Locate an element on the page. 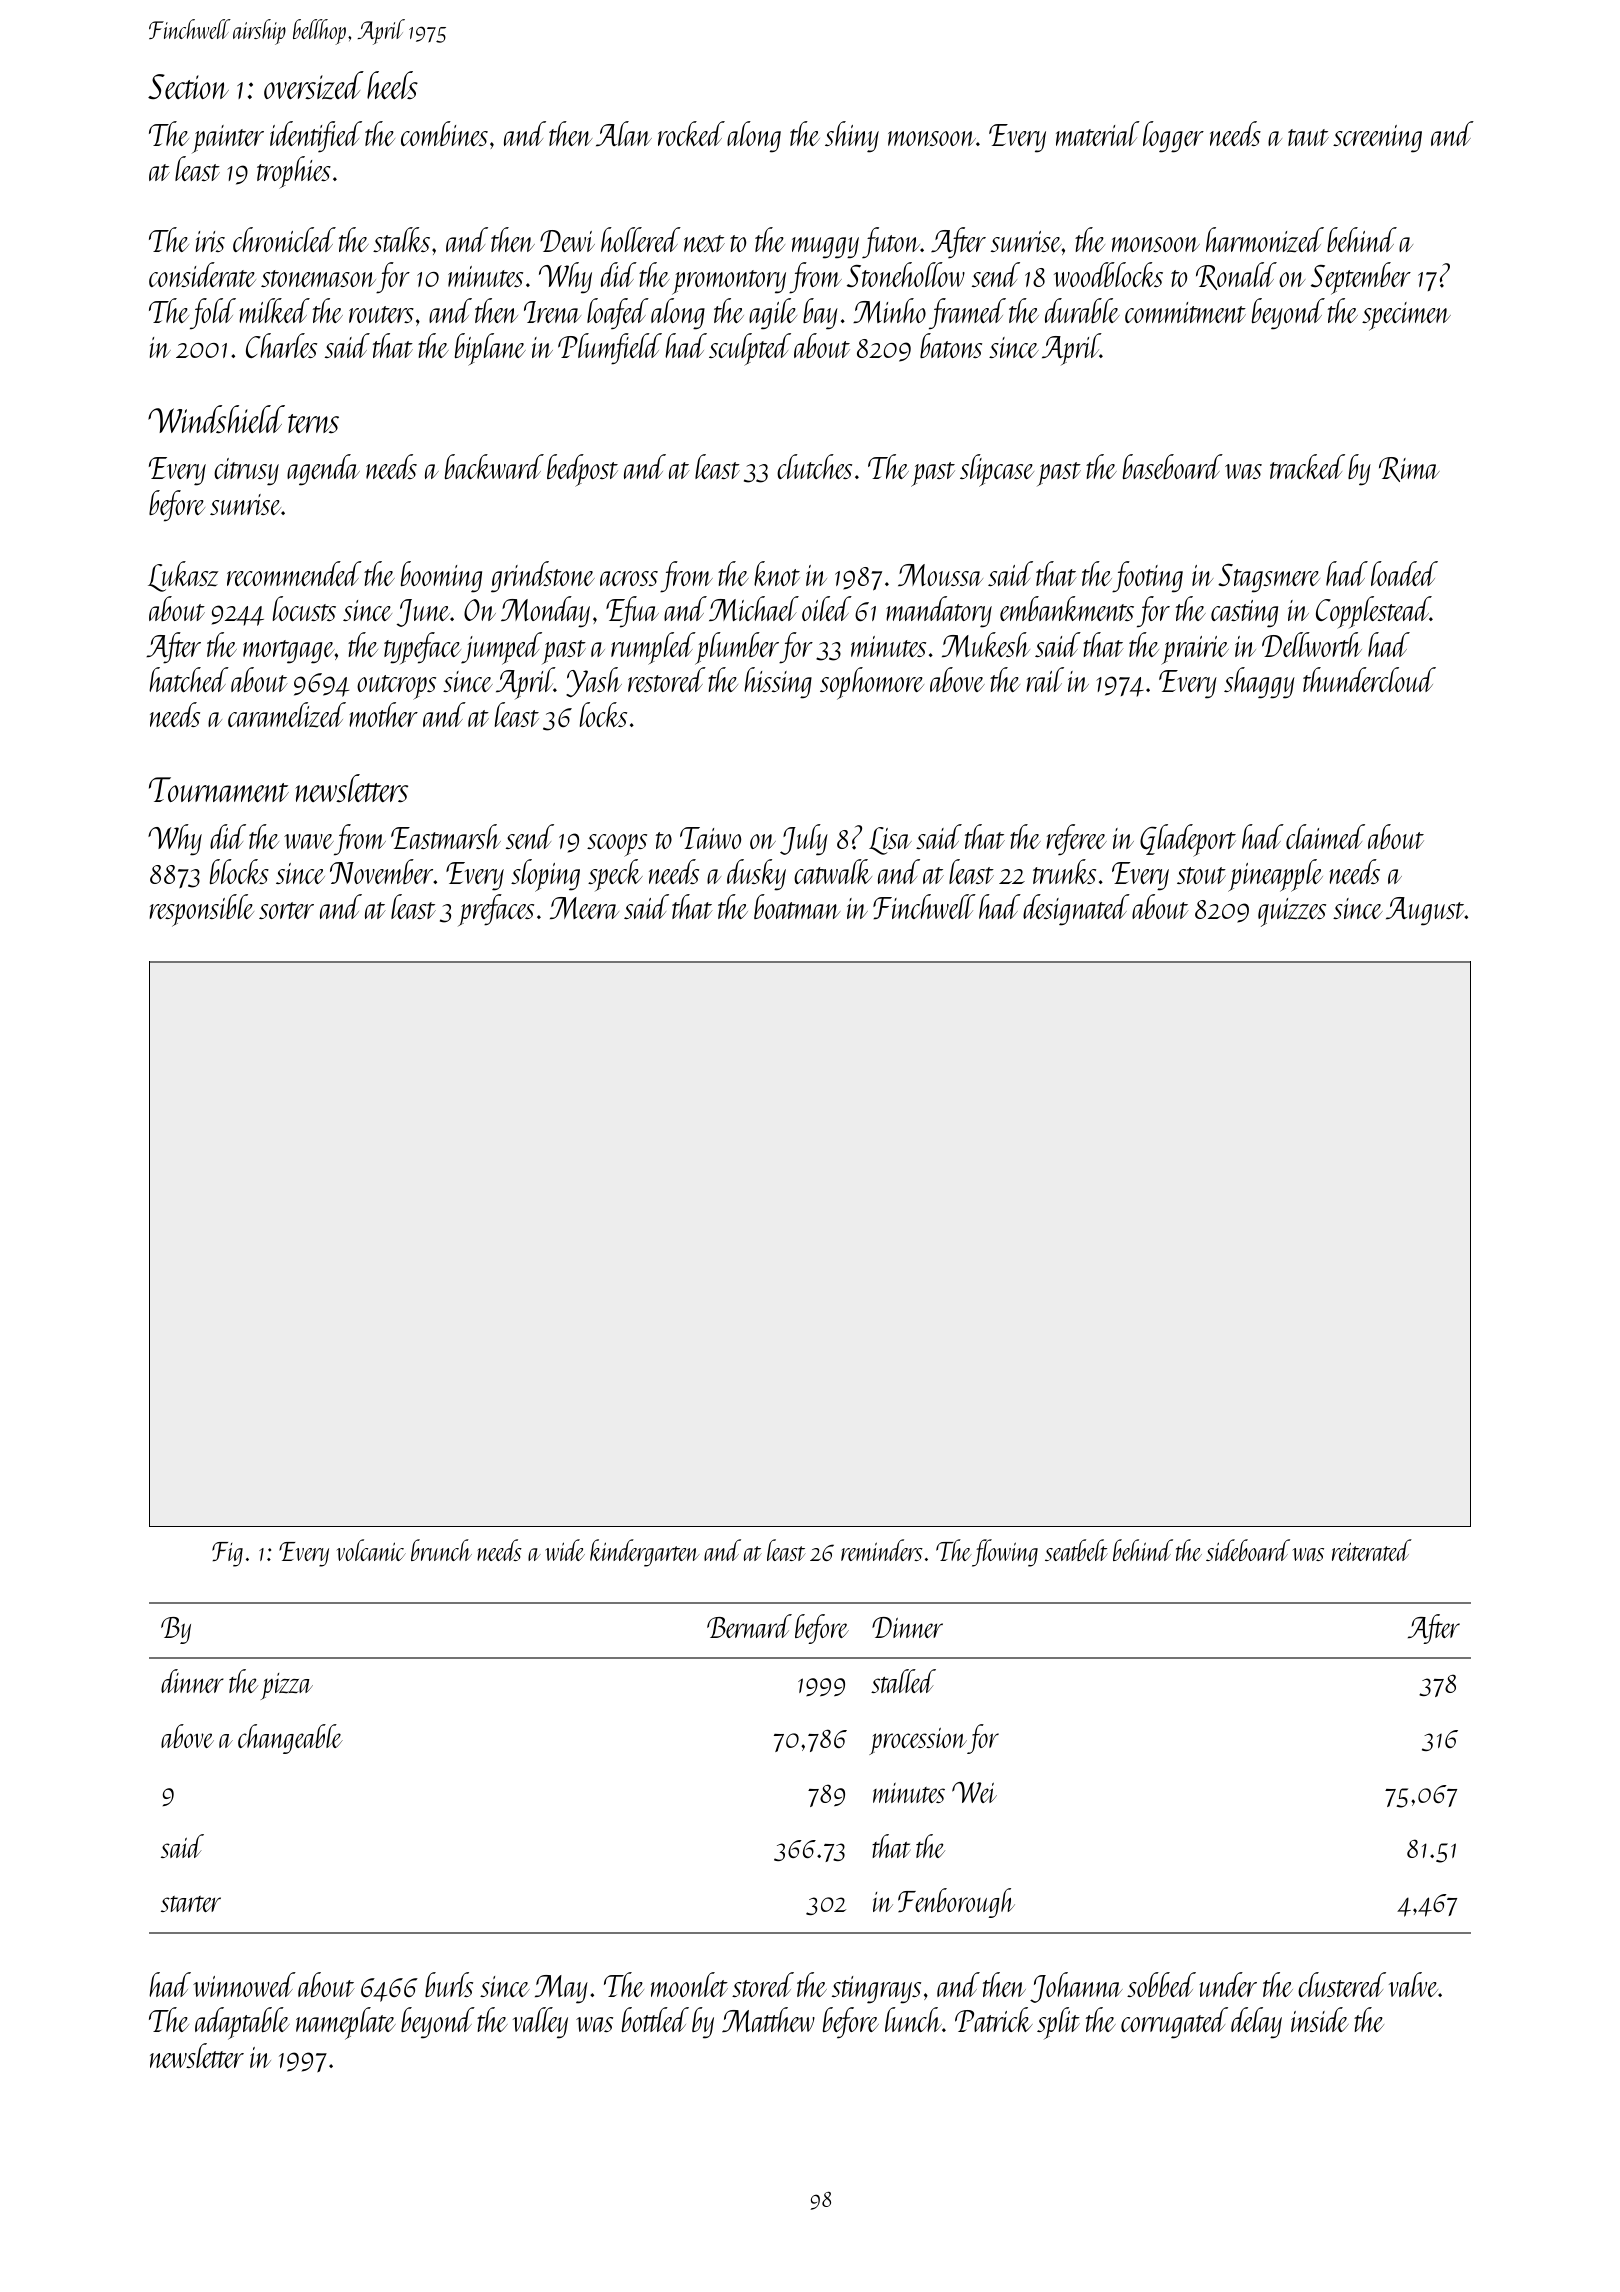  May is located at coordinates (561, 1989).
